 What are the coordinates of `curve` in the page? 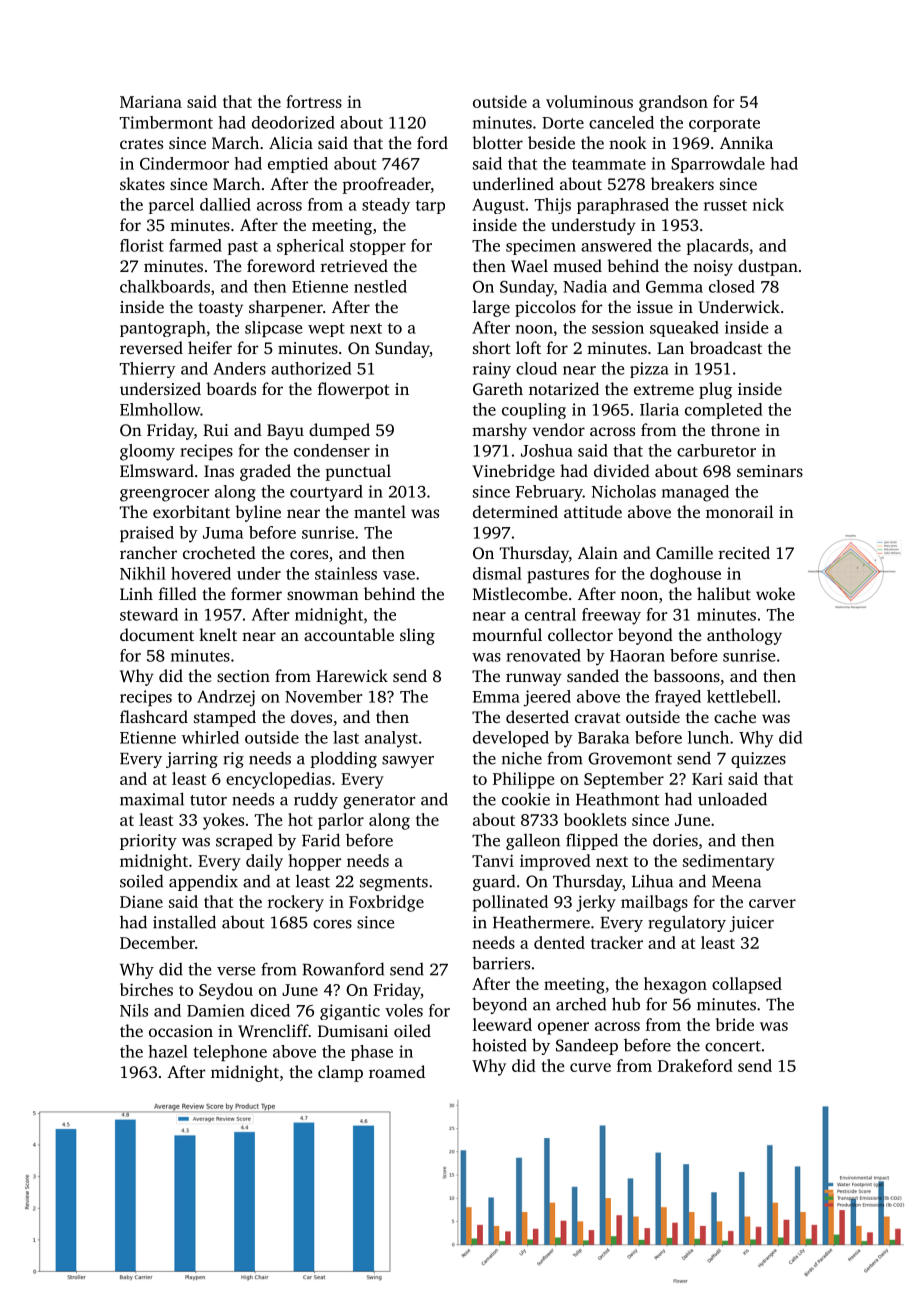 It's located at (590, 1067).
